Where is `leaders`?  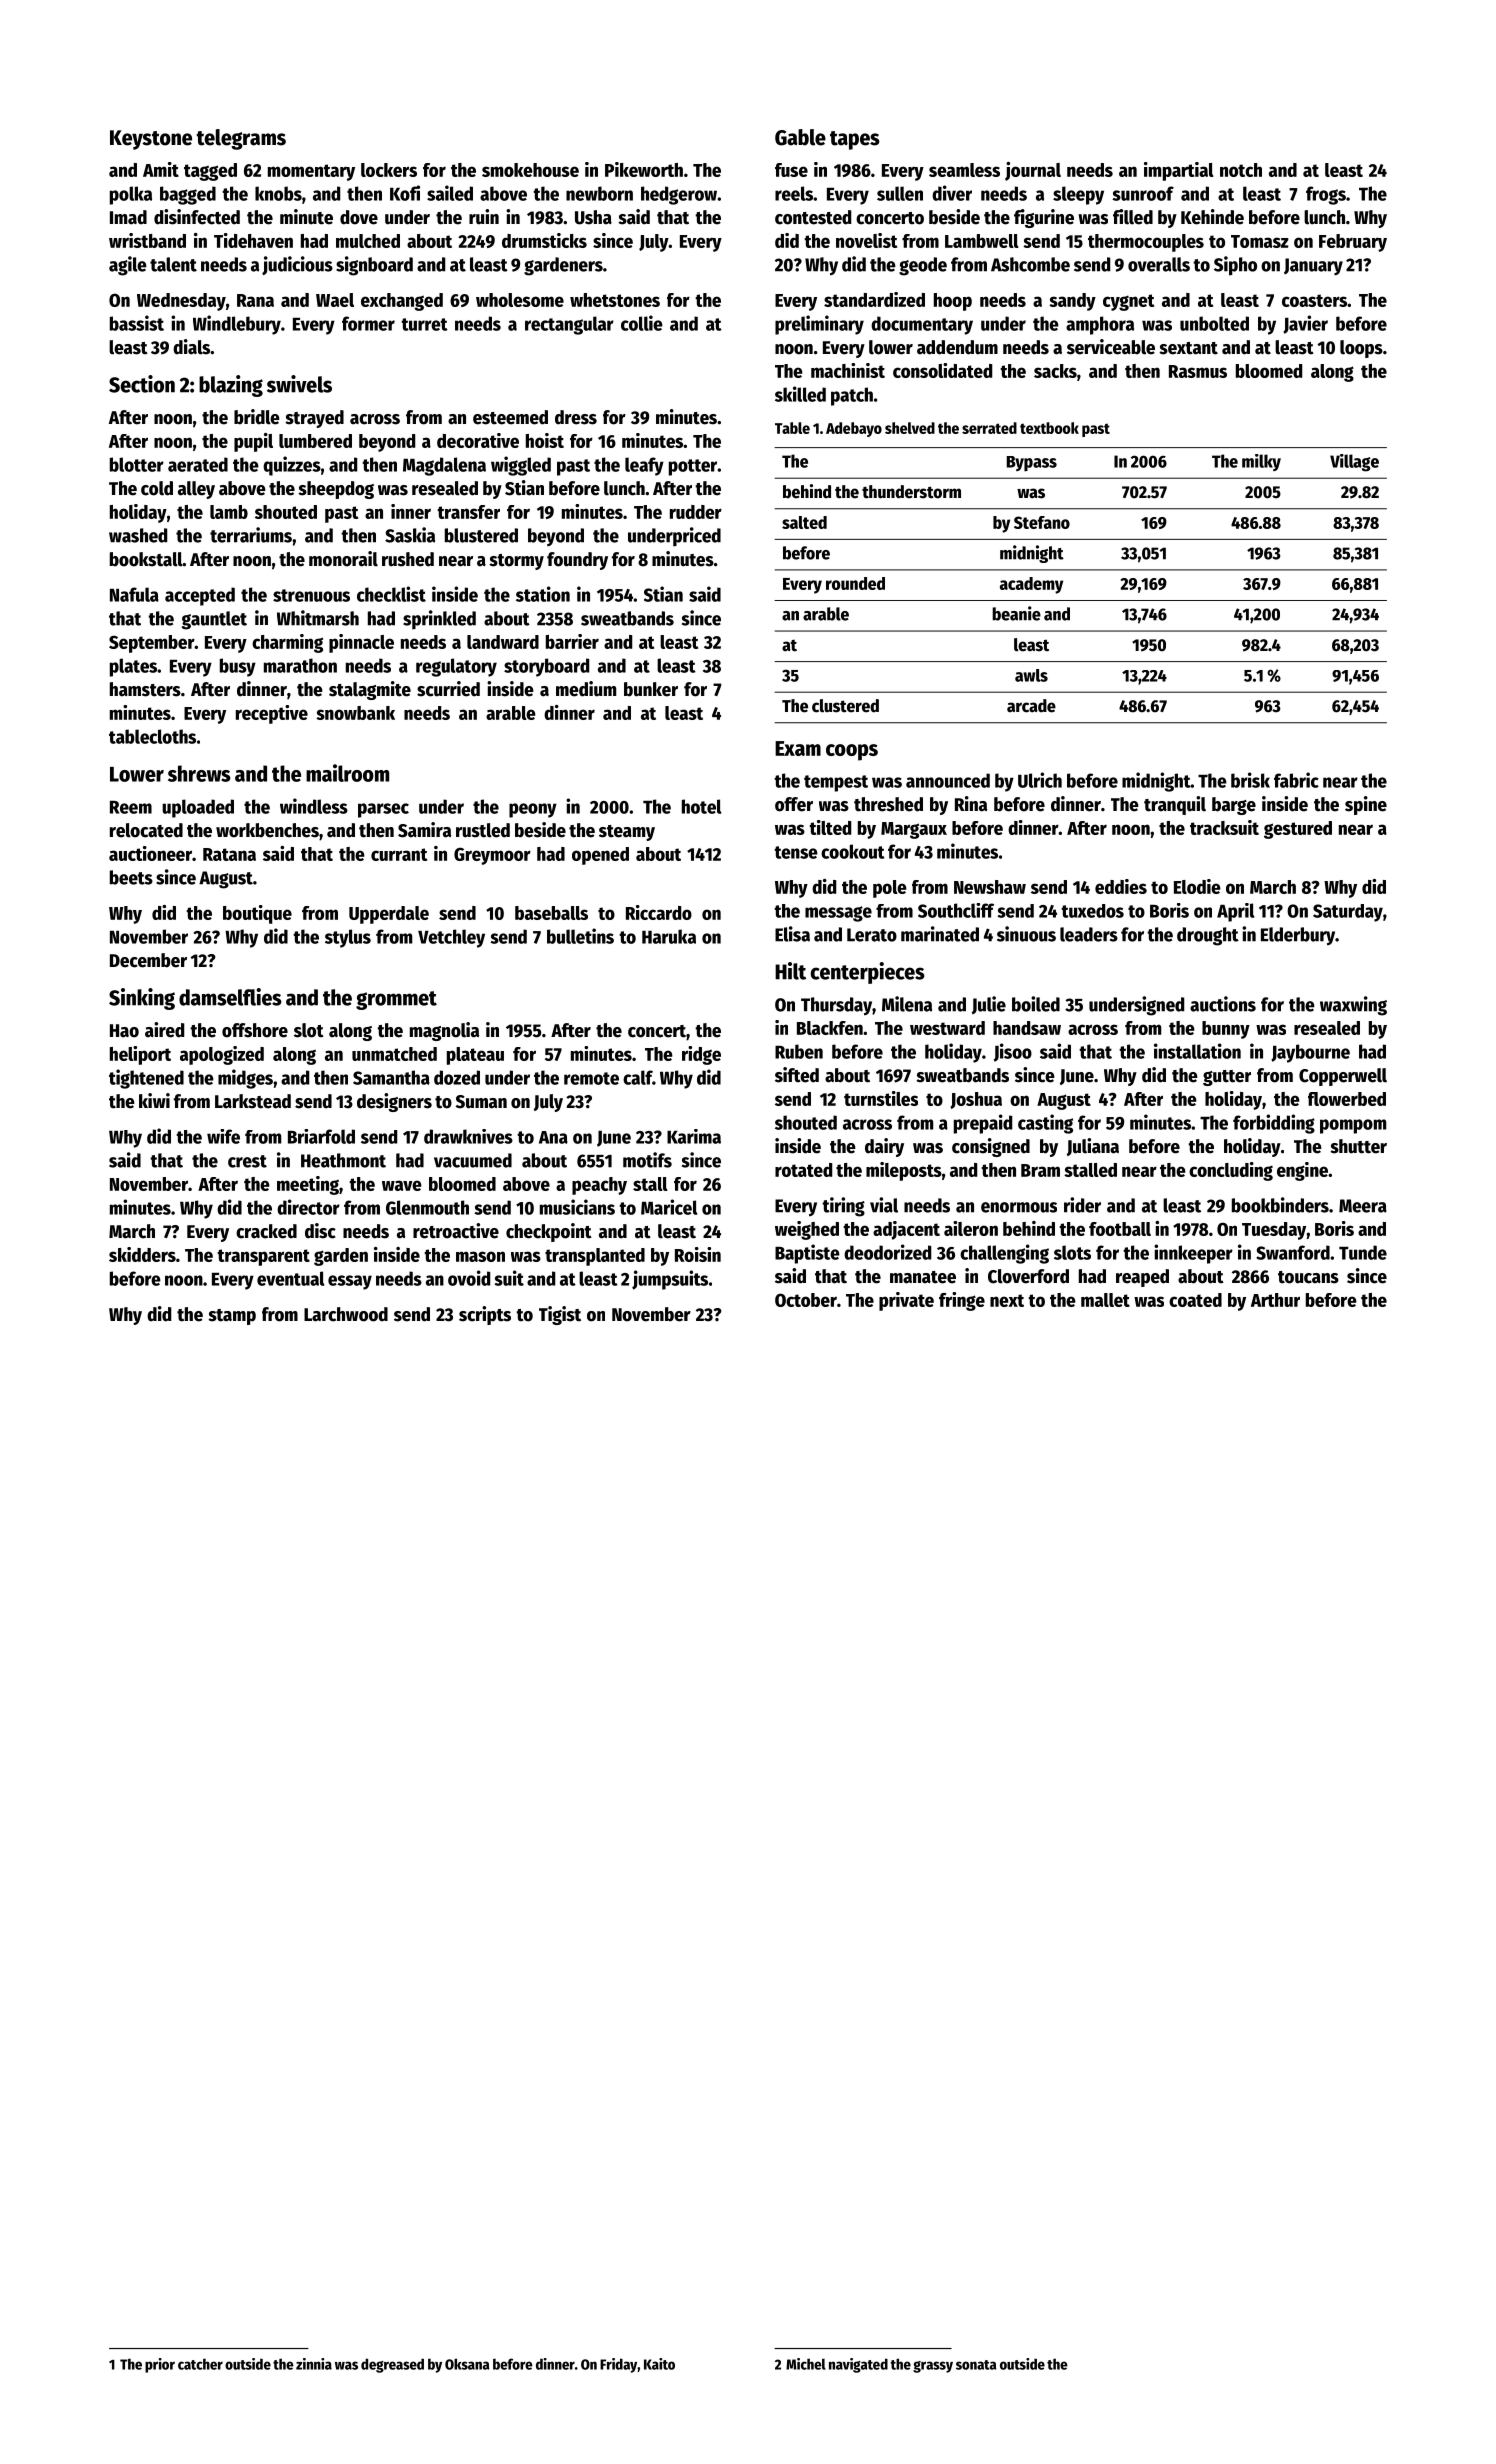 leaders is located at coordinates (1089, 934).
